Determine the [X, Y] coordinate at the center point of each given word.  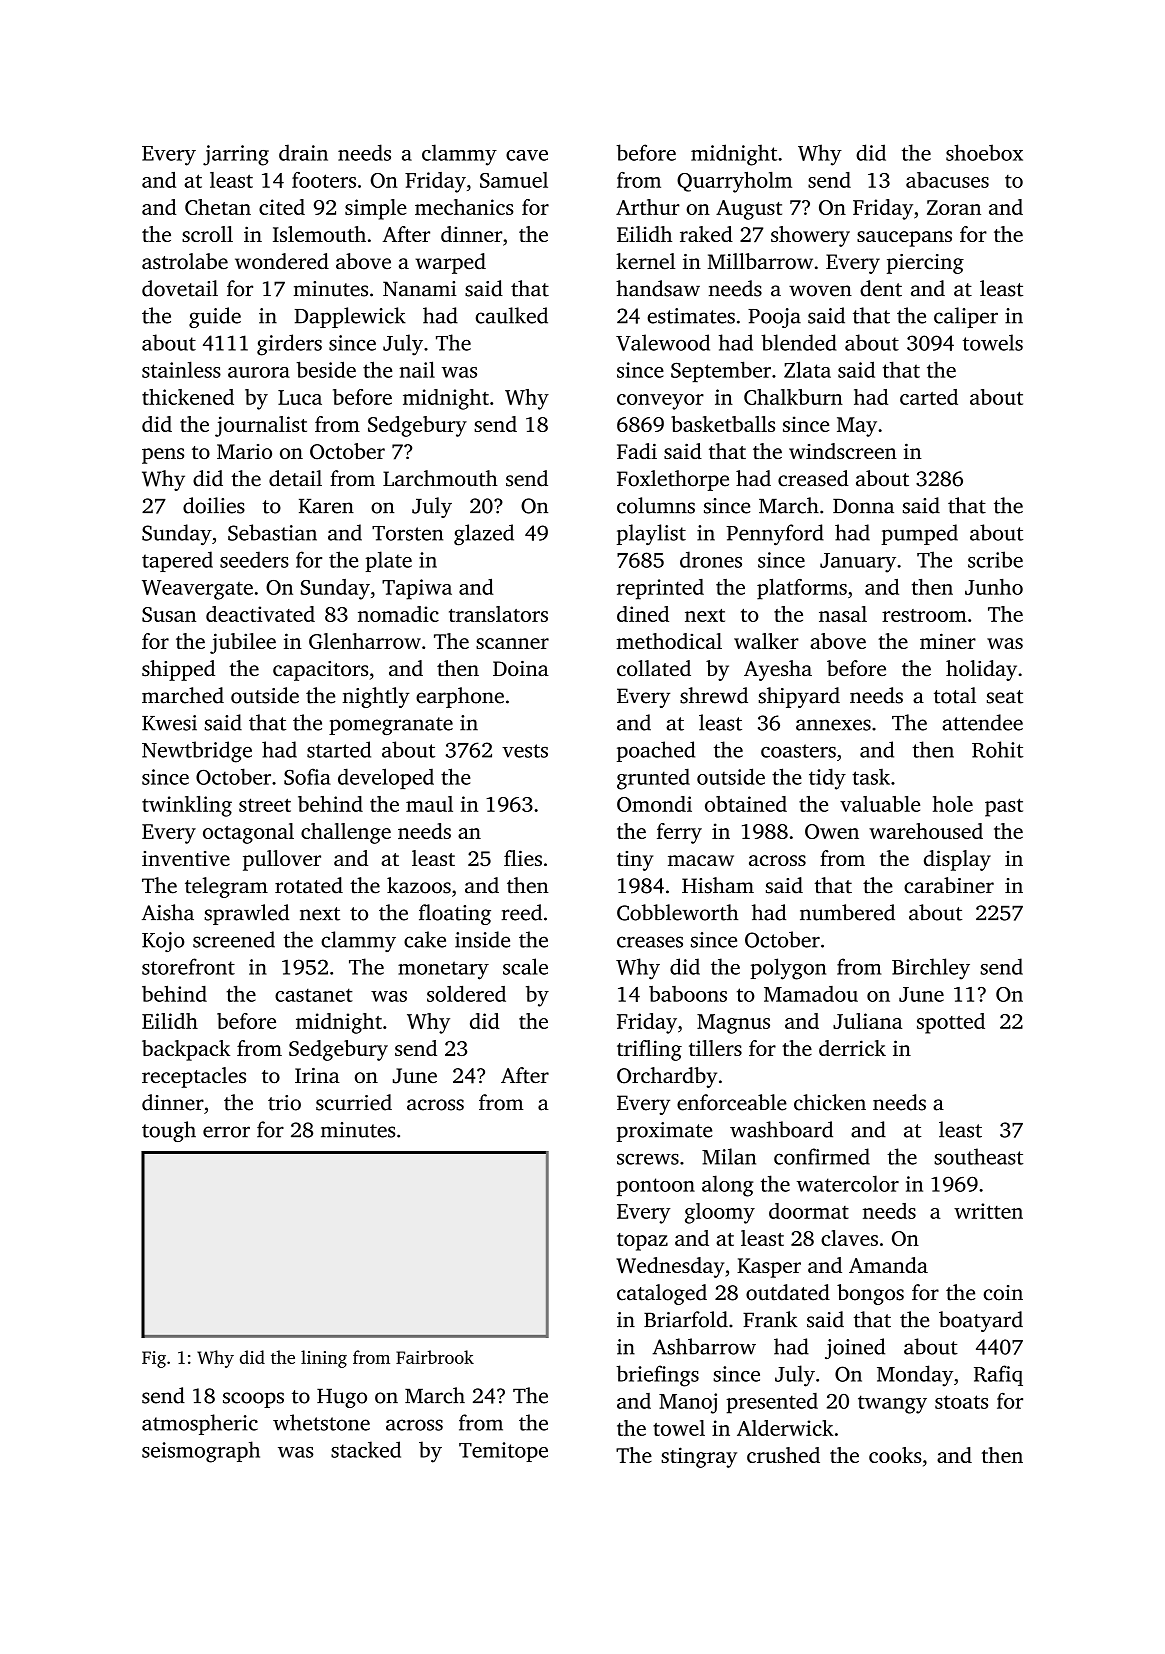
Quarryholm [734, 182]
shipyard [799, 697]
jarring [236, 155]
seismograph [201, 1452]
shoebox [984, 152]
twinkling [187, 806]
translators [498, 614]
